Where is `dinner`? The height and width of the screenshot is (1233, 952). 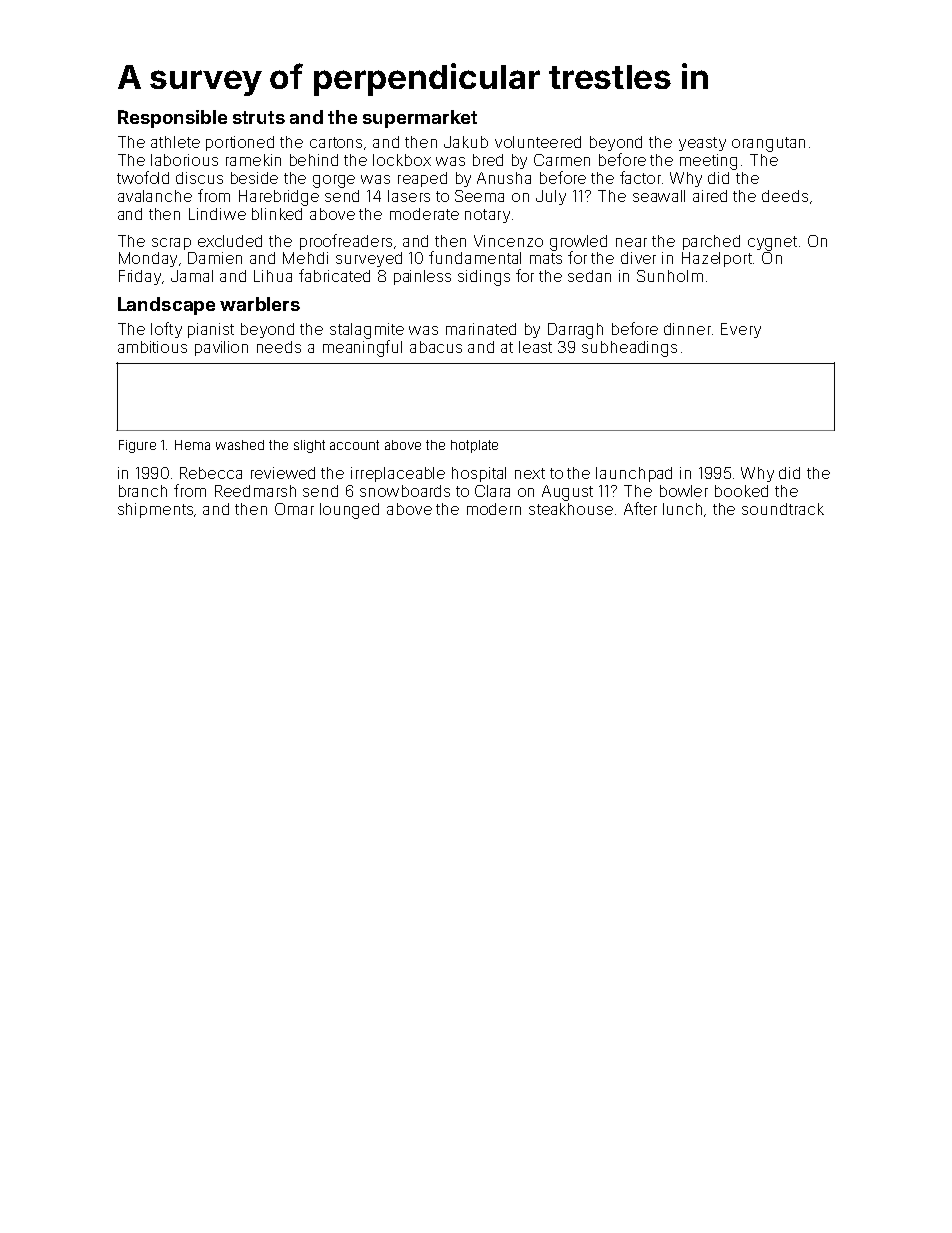 dinner is located at coordinates (687, 329).
